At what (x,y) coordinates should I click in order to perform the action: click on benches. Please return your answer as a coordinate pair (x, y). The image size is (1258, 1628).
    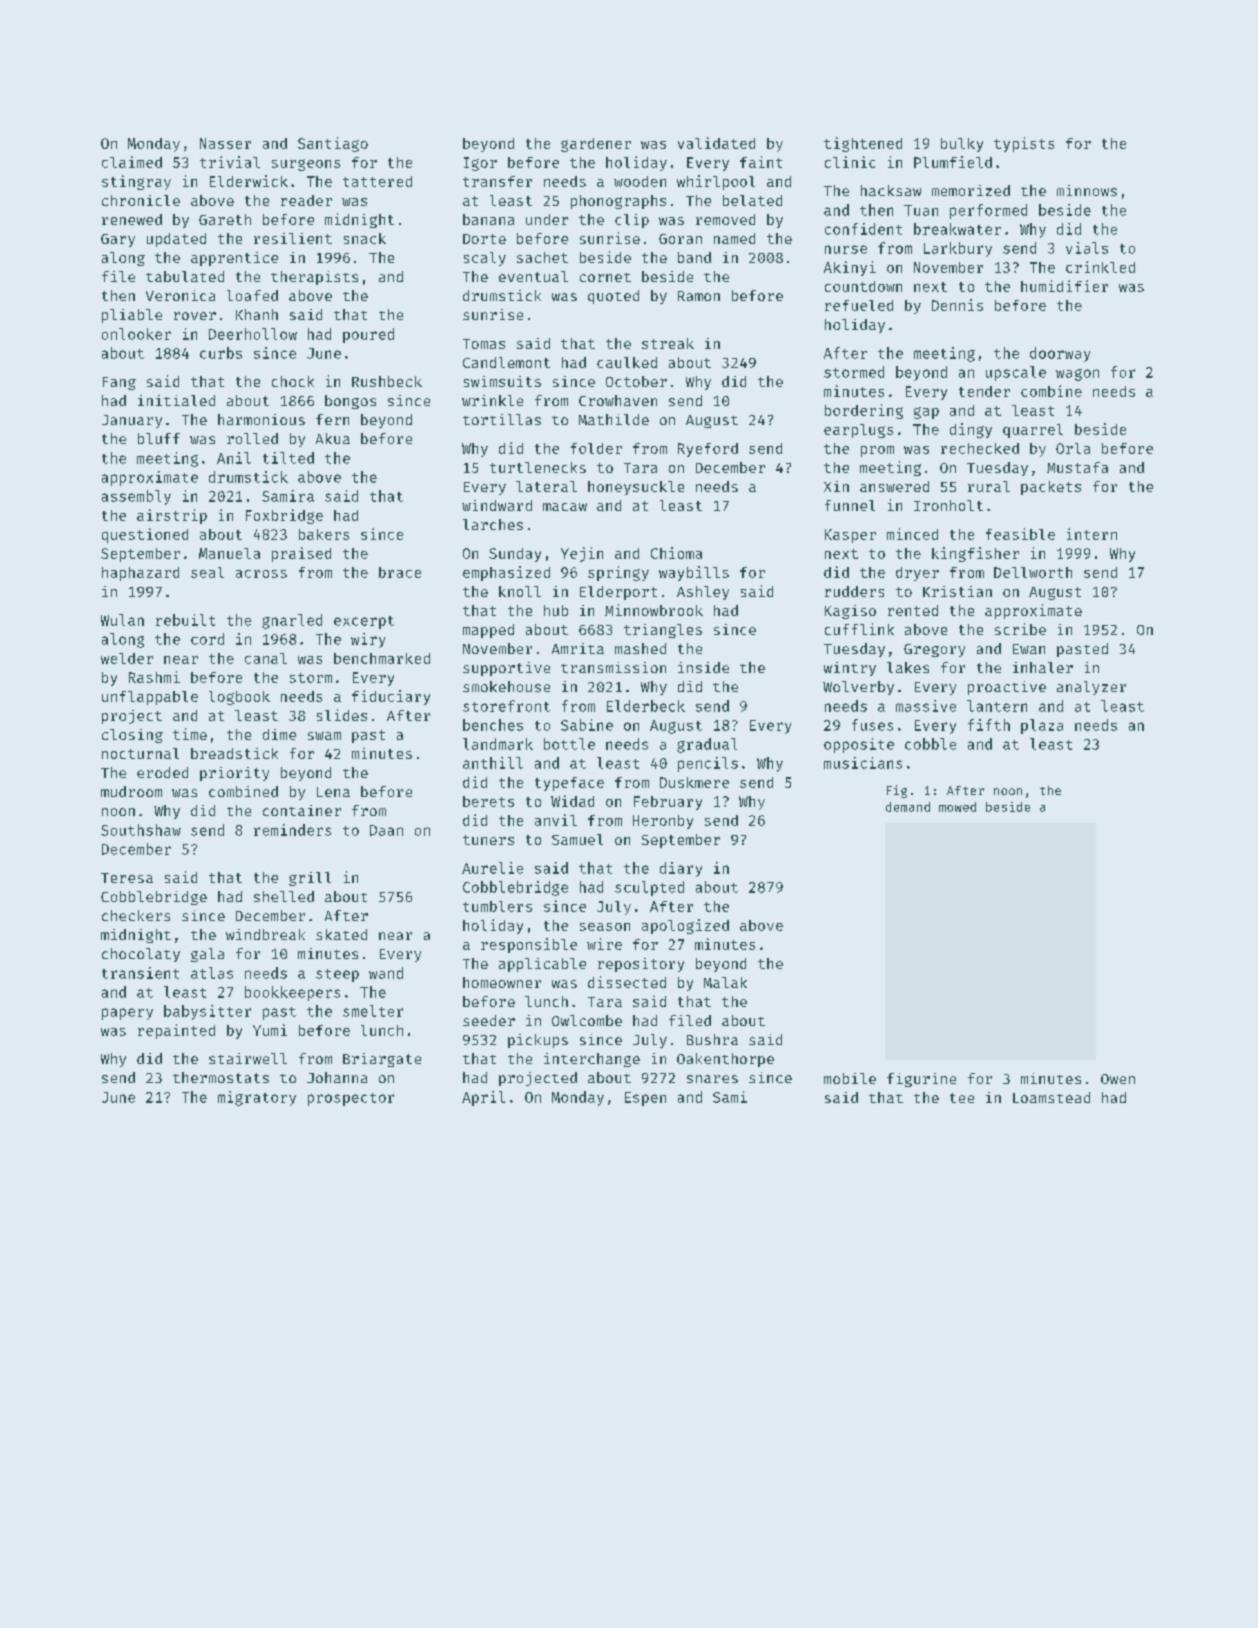
    Looking at the image, I should click on (493, 725).
